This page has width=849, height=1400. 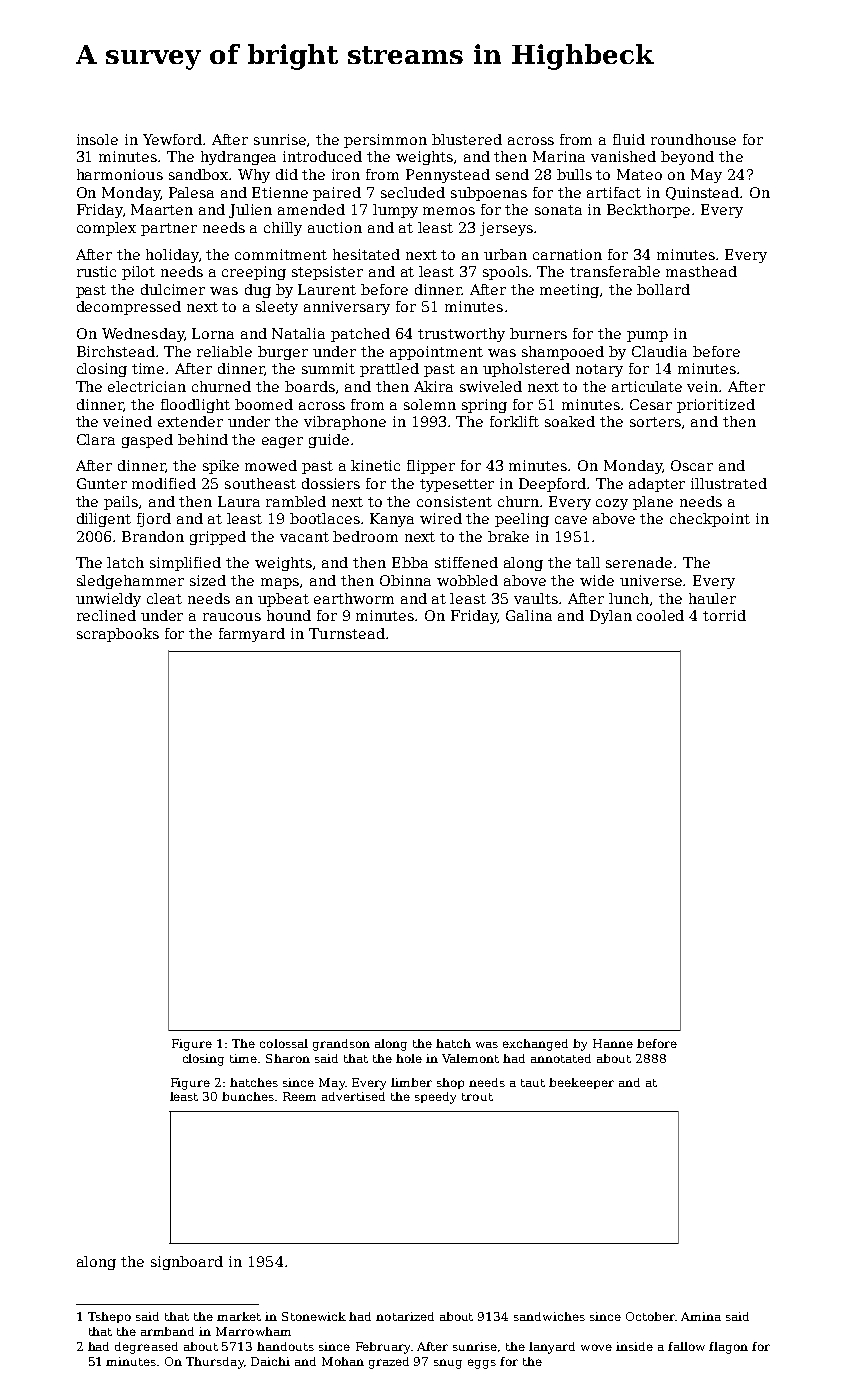 What do you see at coordinates (347, 633) in the page?
I see `Turnstead` at bounding box center [347, 633].
